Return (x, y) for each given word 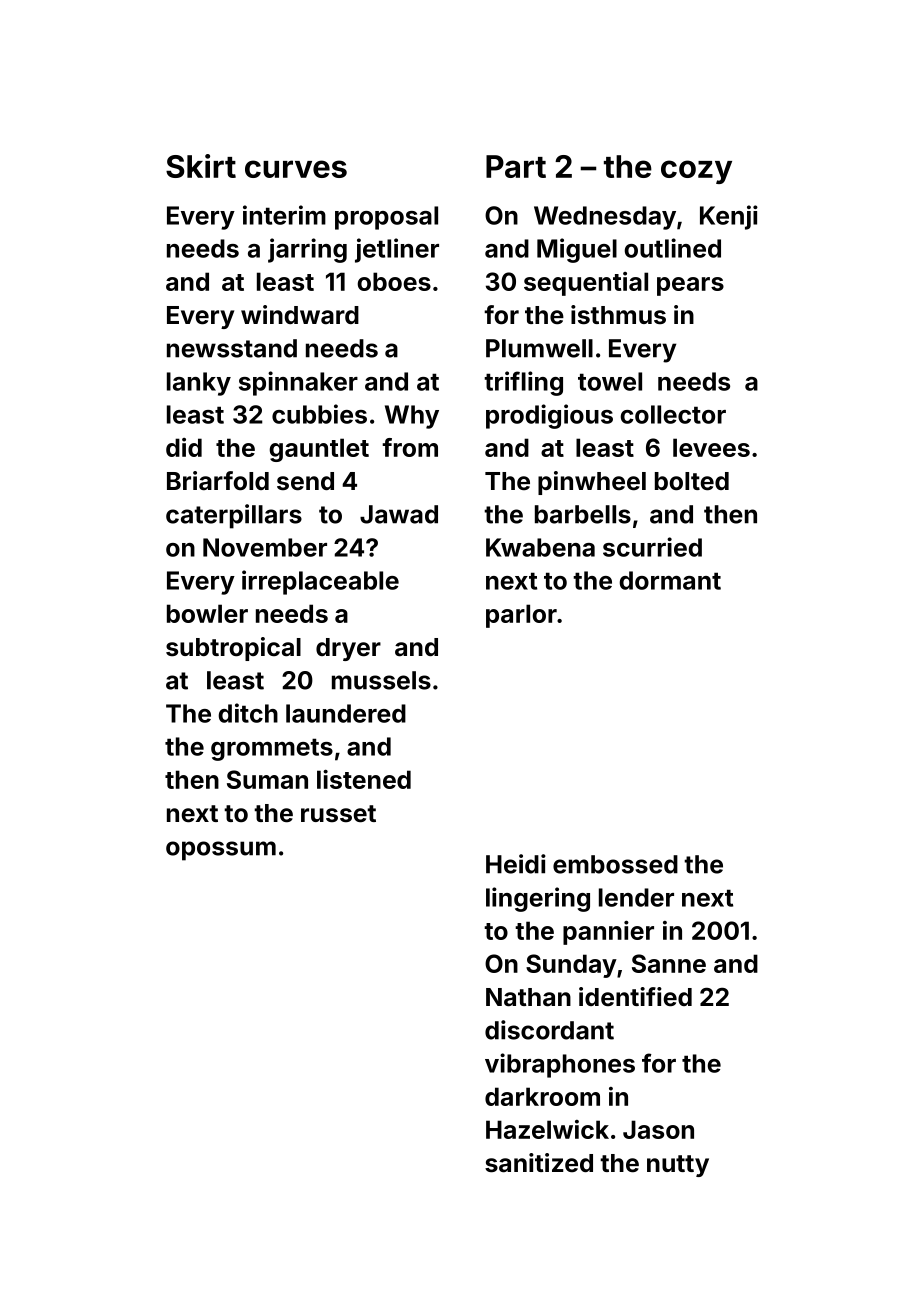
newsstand (232, 348)
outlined (672, 248)
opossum (221, 851)
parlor (521, 616)
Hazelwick (547, 1129)
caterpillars (234, 516)
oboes (394, 281)
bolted (692, 481)
